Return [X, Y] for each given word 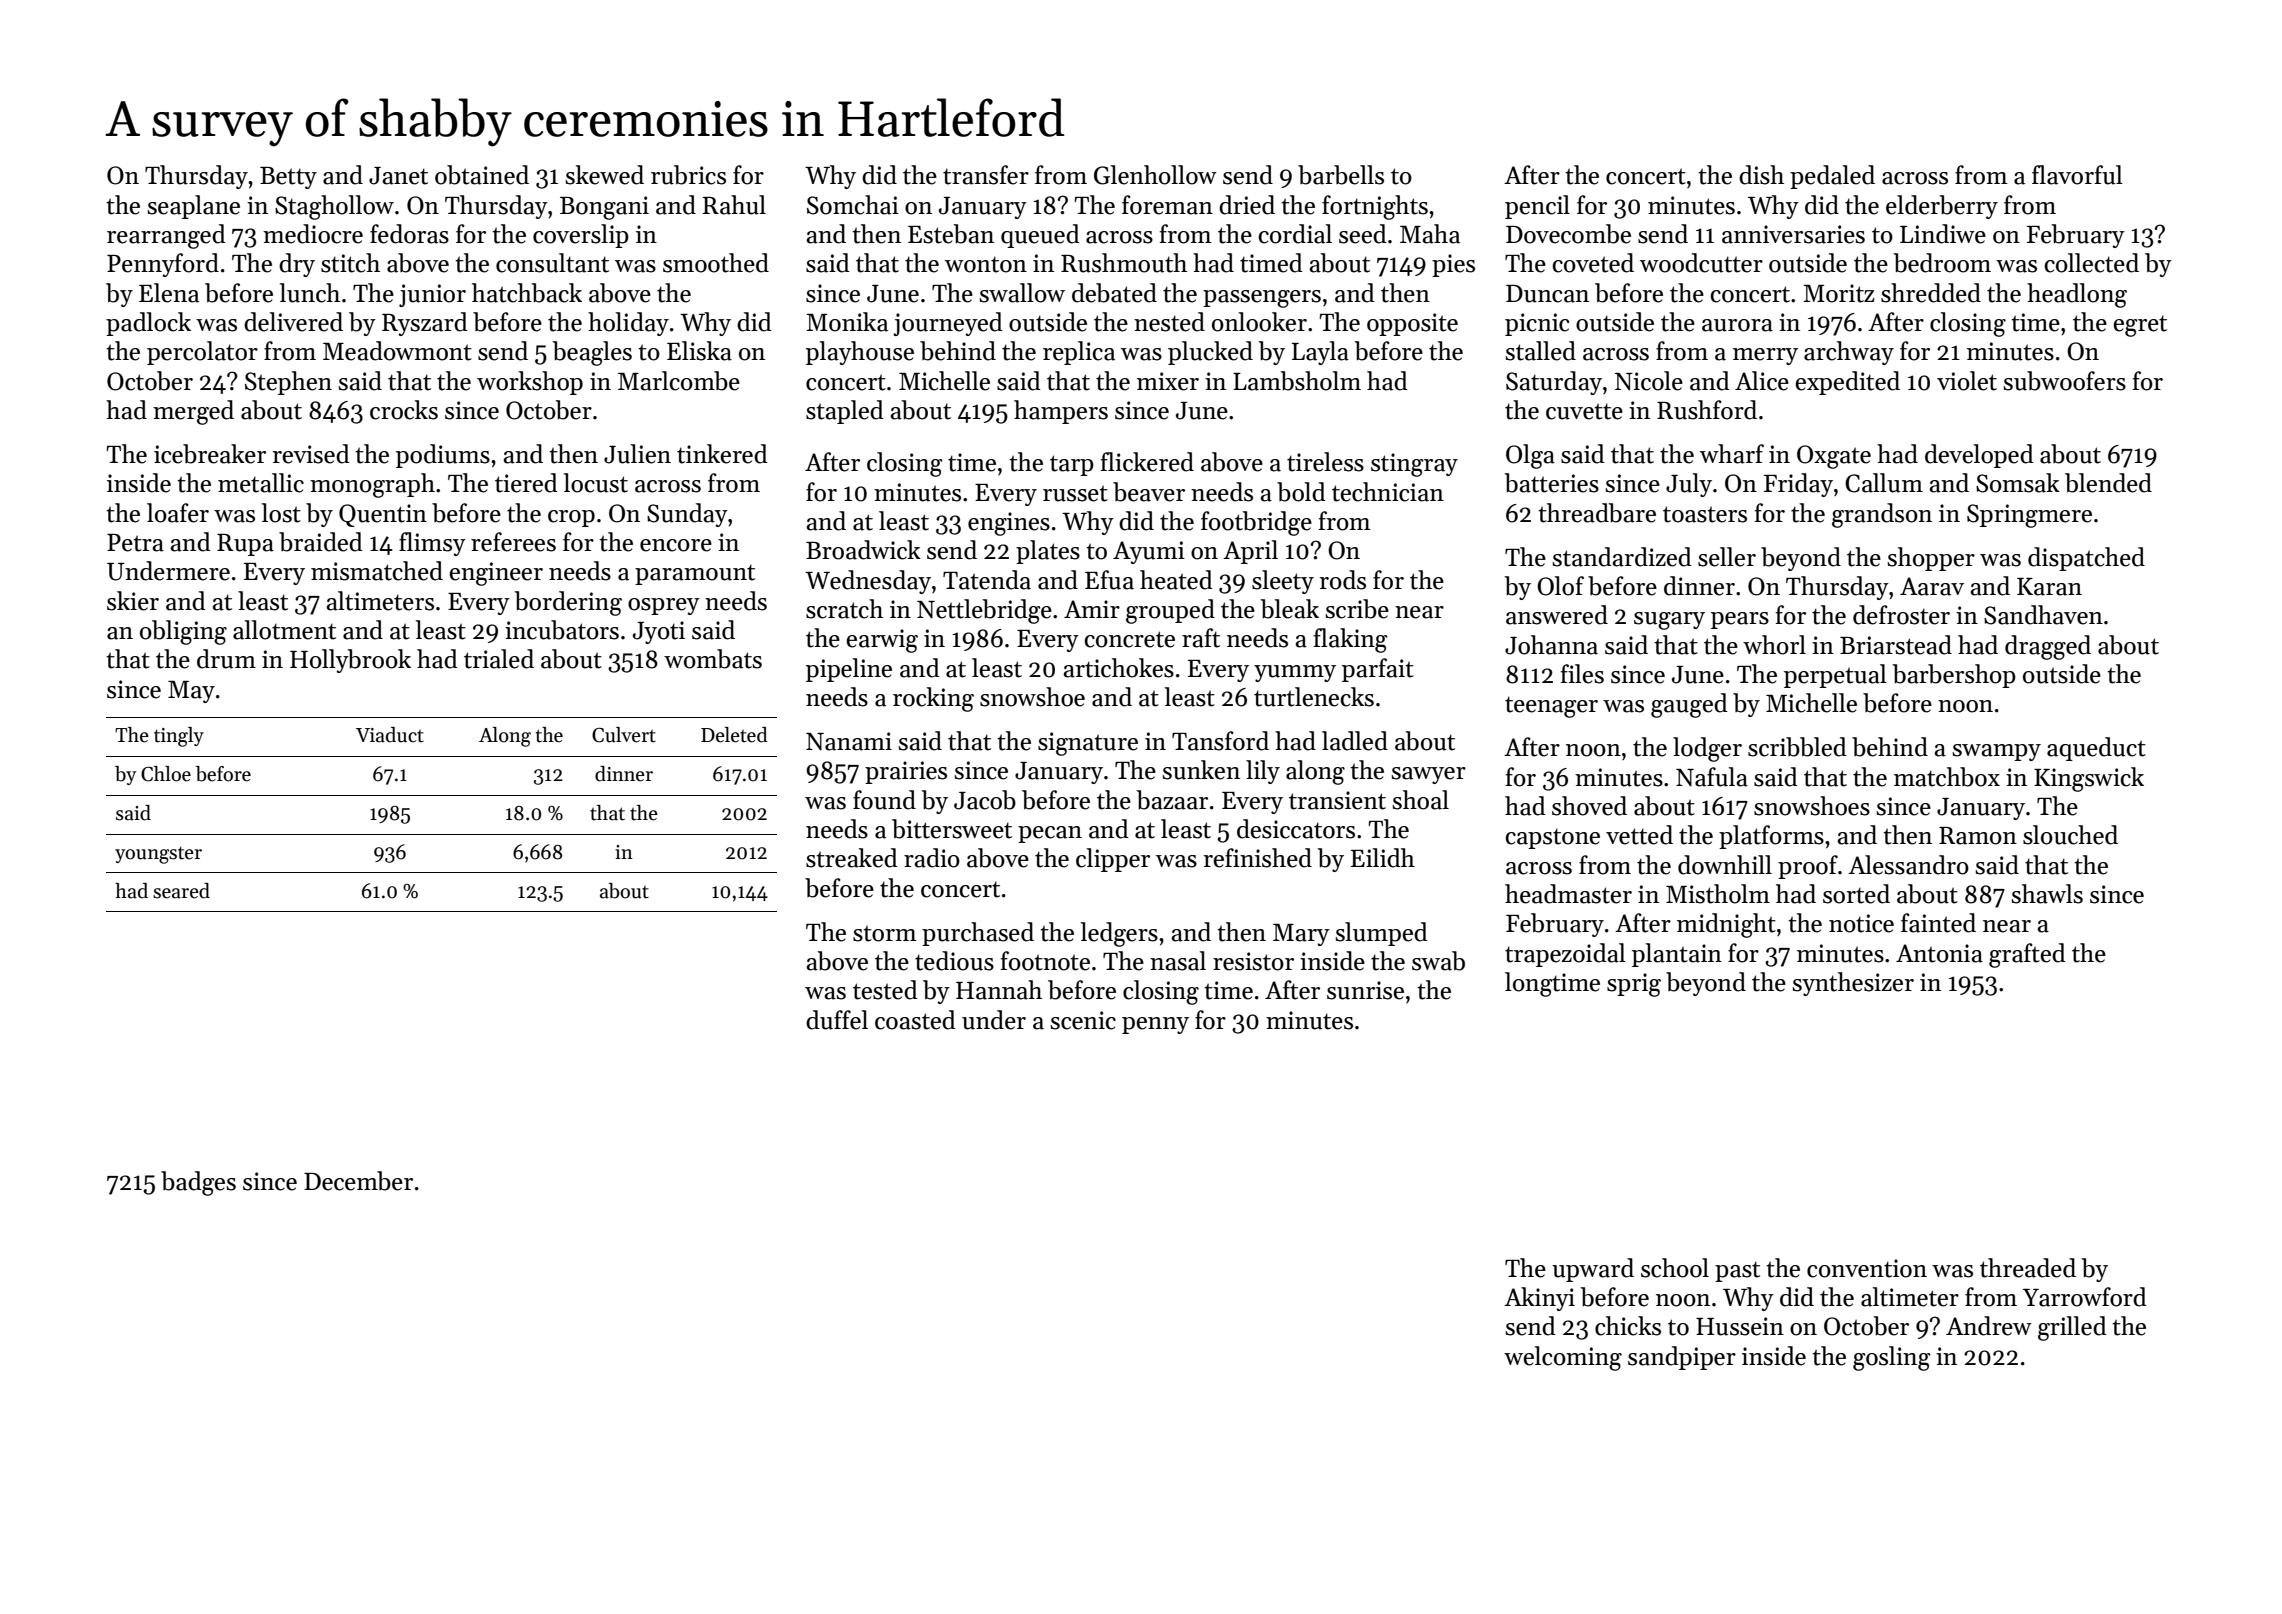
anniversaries [1793, 234]
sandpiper [1682, 1358]
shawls [2047, 894]
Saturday [1554, 383]
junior [432, 295]
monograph [372, 485]
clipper [1113, 860]
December [358, 1181]
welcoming [1563, 1358]
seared [181, 891]
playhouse [860, 353]
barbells [1341, 175]
